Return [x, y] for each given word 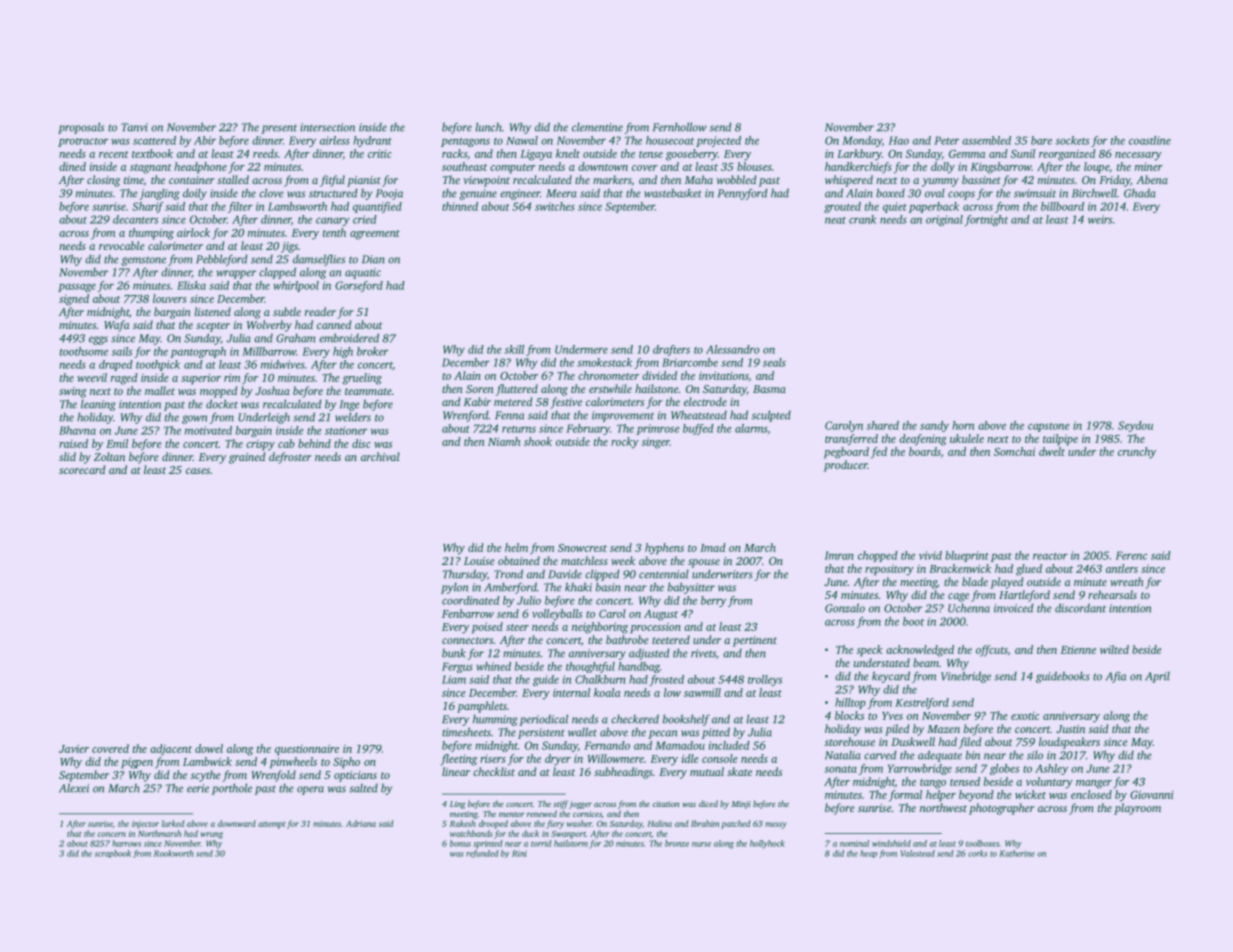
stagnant [151, 169]
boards [925, 451]
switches [555, 206]
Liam [454, 679]
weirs [1100, 219]
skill [514, 349]
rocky [625, 443]
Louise [479, 561]
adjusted [649, 654]
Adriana [361, 823]
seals [774, 362]
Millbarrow [269, 351]
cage [958, 597]
